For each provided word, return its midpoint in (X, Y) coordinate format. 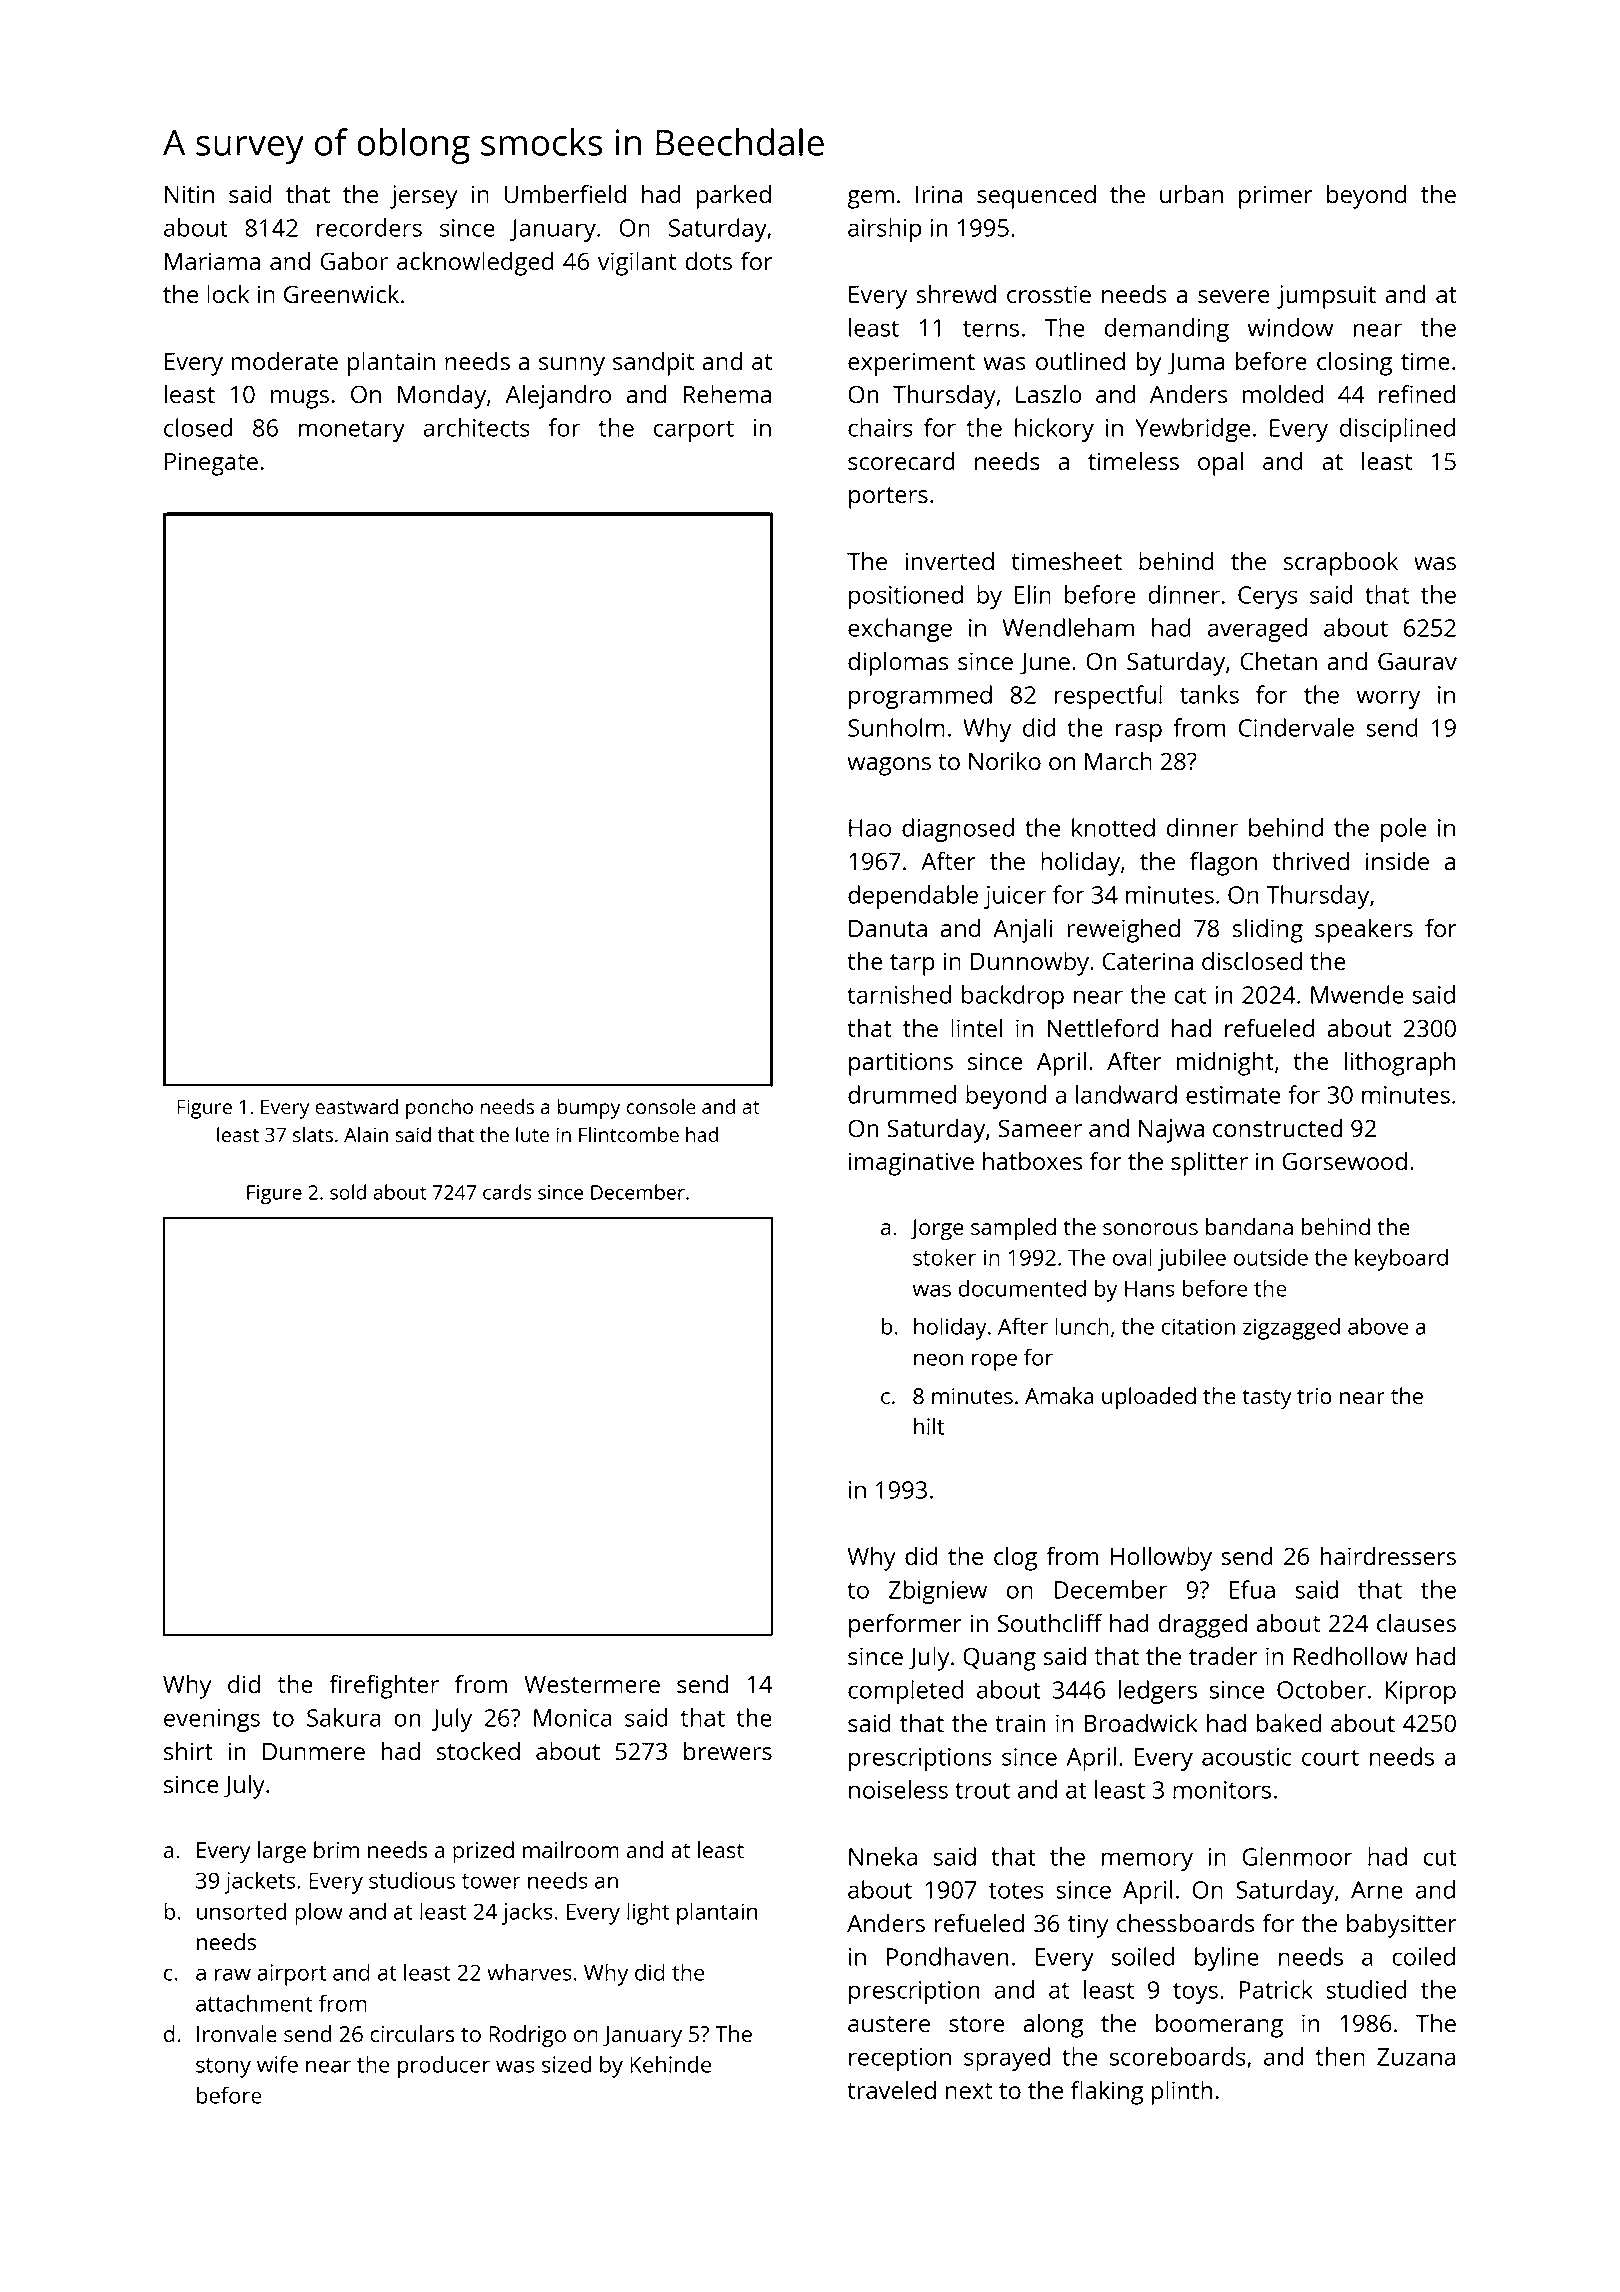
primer (1276, 197)
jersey (423, 197)
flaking (1107, 2092)
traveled (891, 2089)
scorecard (901, 460)
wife (277, 2064)
